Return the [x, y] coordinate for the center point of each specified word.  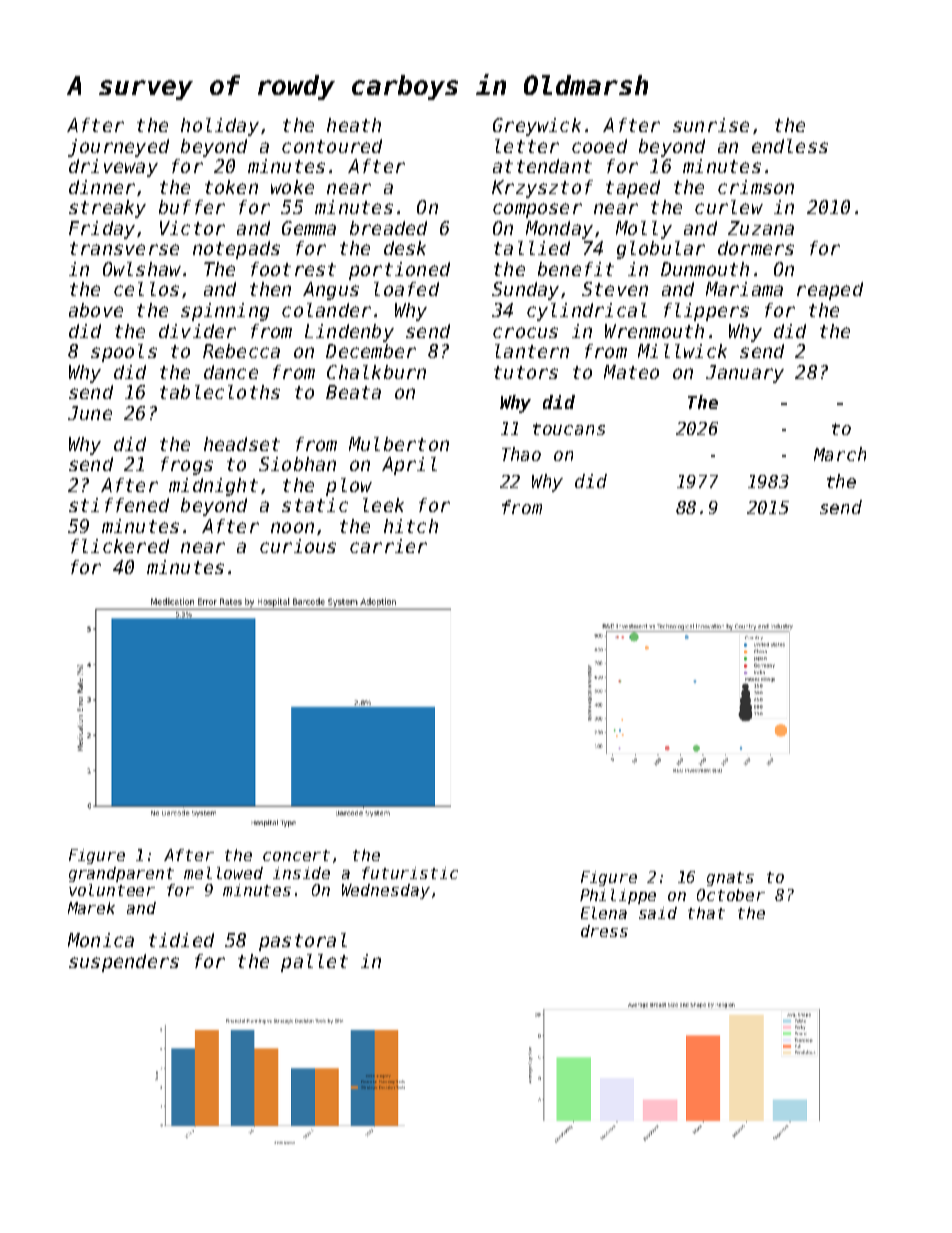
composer [537, 210]
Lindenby [349, 333]
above [96, 310]
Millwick [682, 351]
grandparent [121, 874]
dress [604, 931]
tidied [181, 940]
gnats [730, 879]
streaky [107, 209]
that [706, 913]
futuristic [410, 873]
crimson [756, 187]
